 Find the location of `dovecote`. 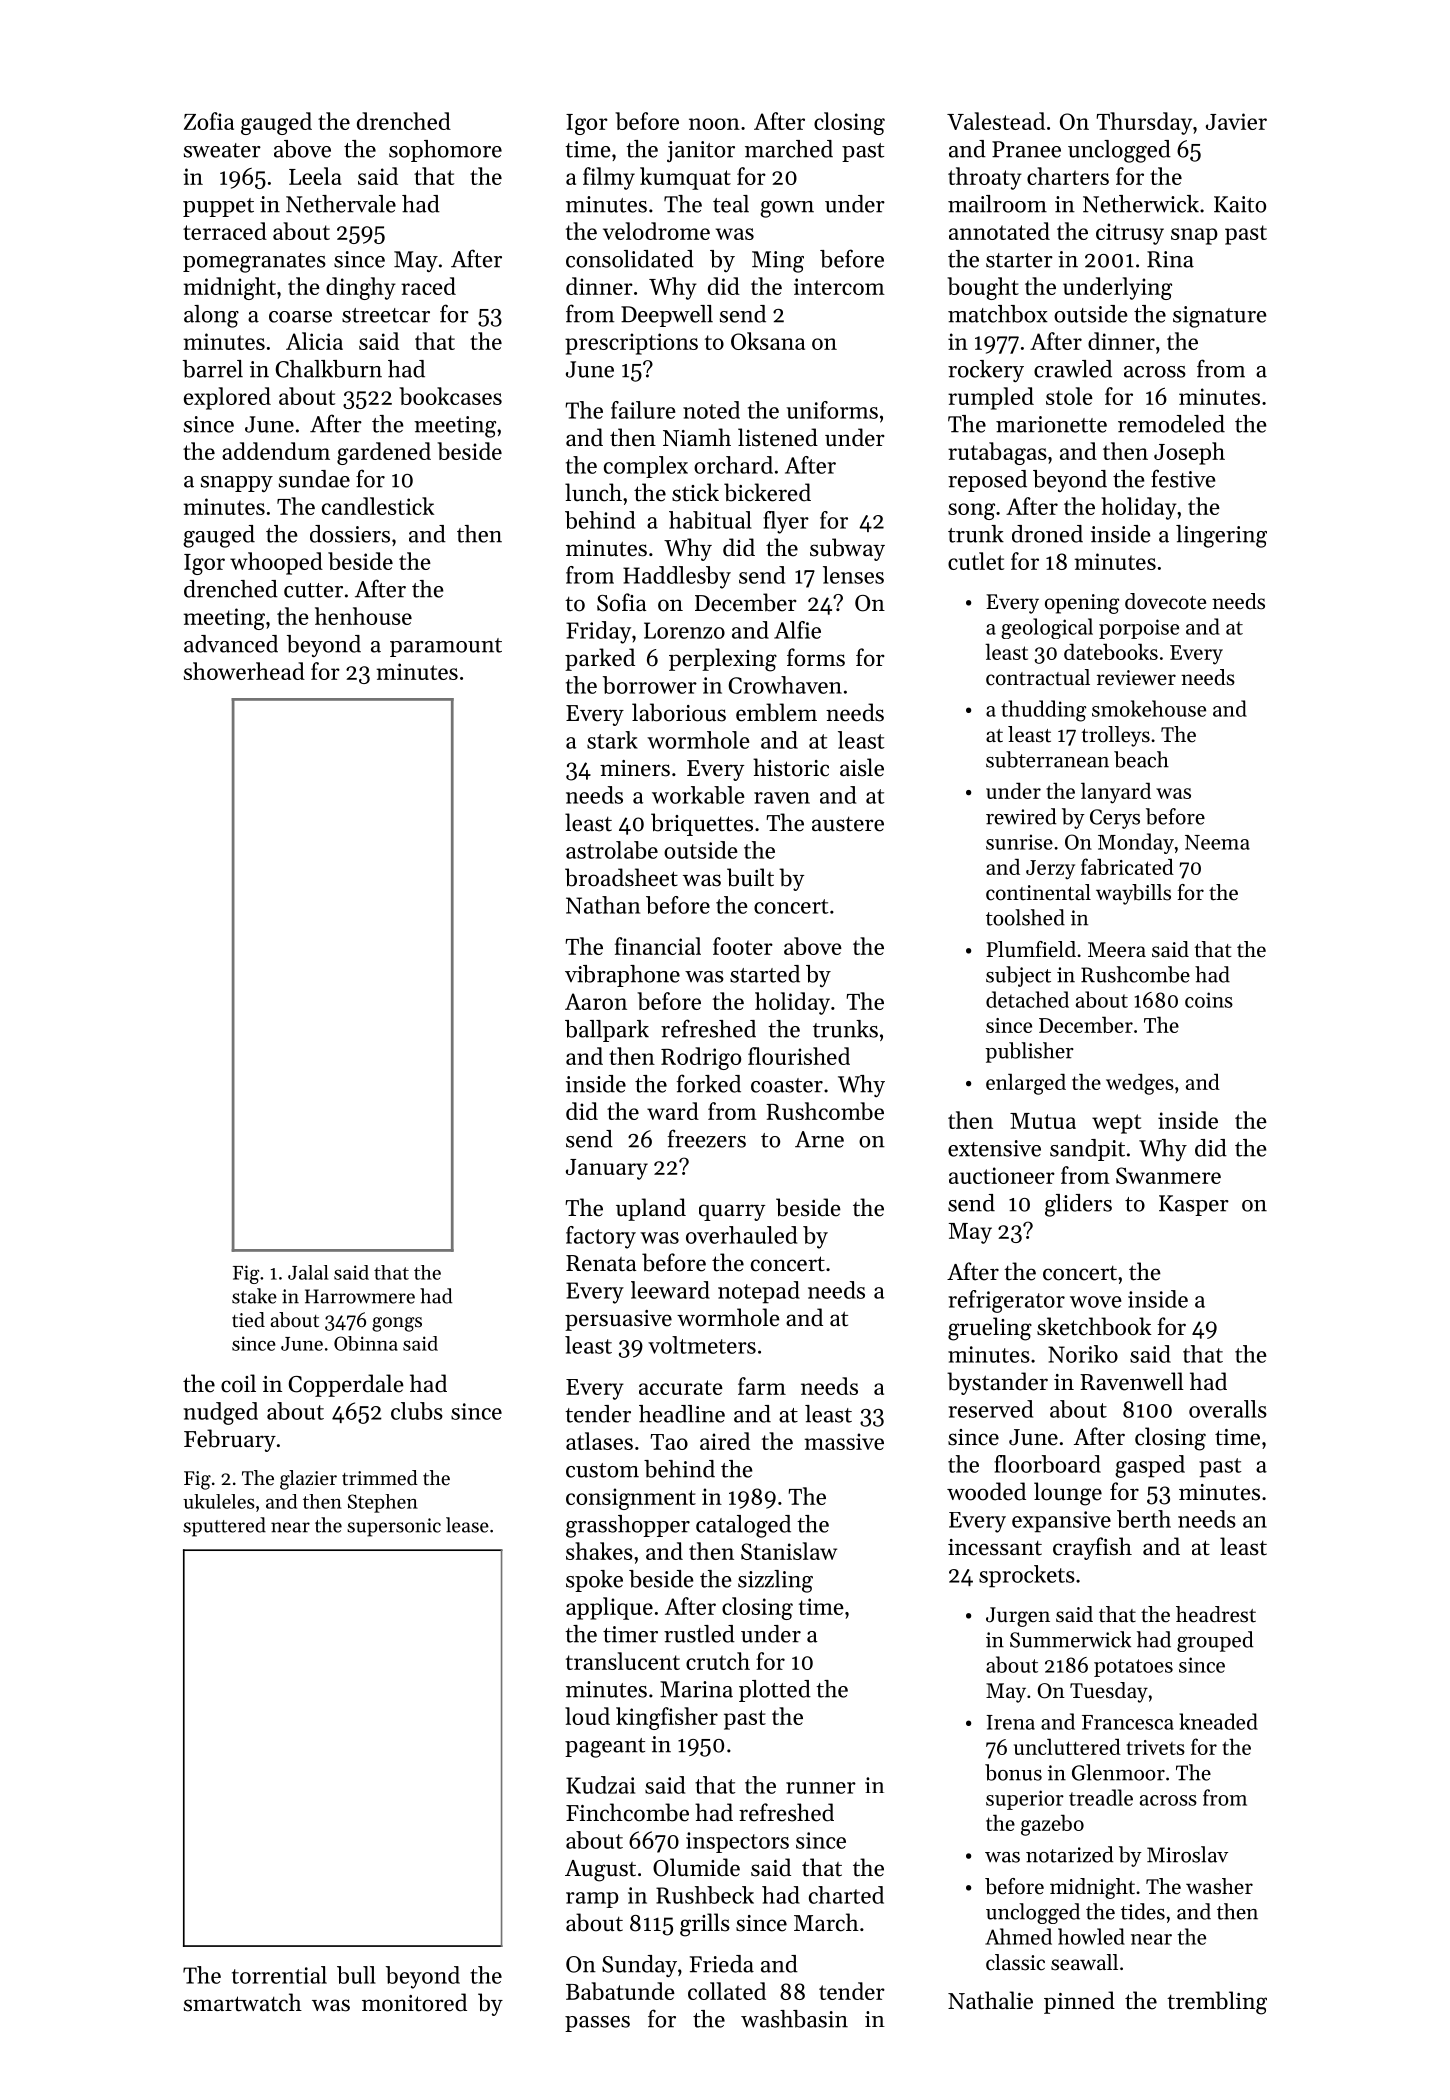

dovecote is located at coordinates (1165, 601).
